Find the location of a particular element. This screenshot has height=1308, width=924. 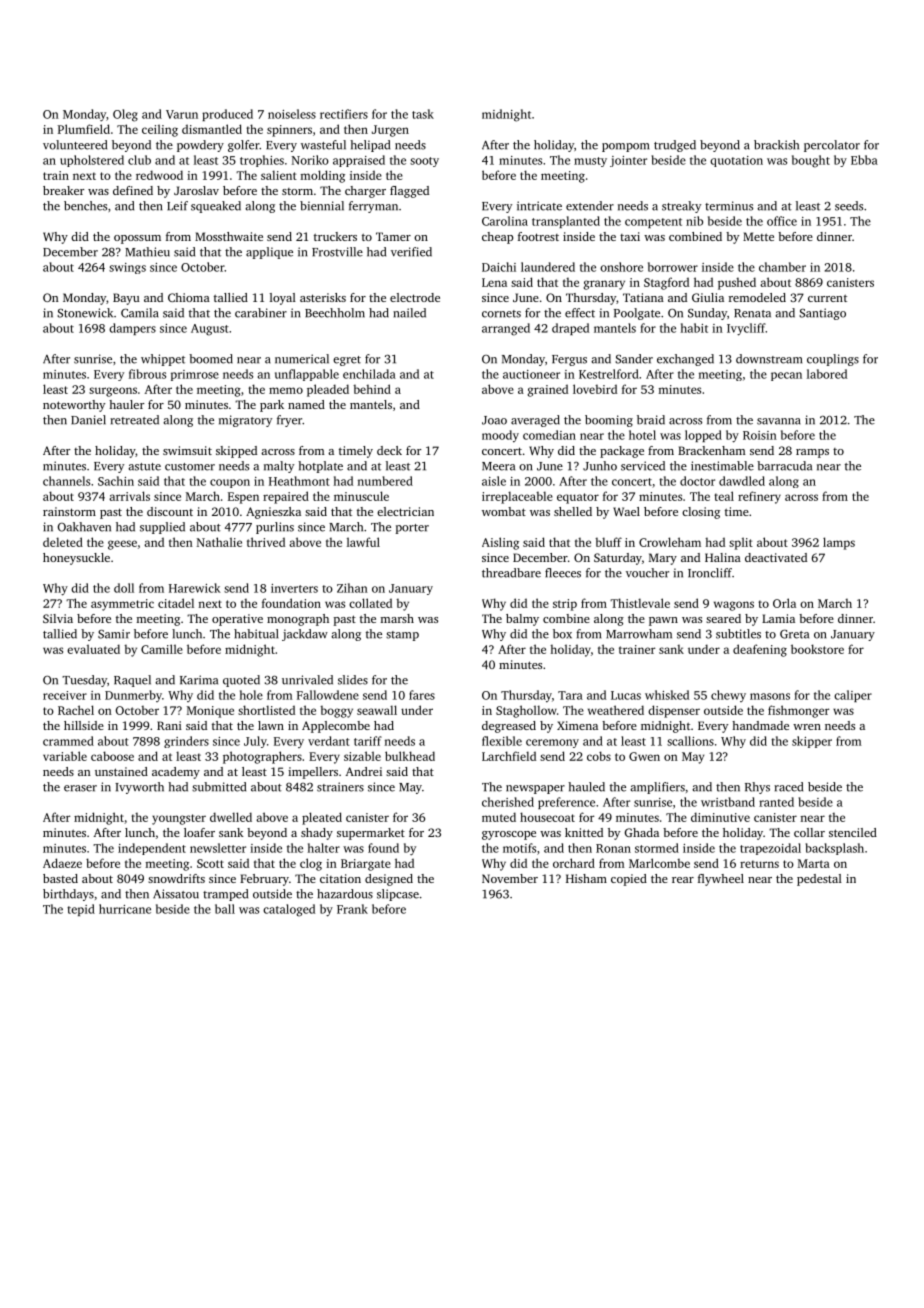

chamber is located at coordinates (782, 267).
